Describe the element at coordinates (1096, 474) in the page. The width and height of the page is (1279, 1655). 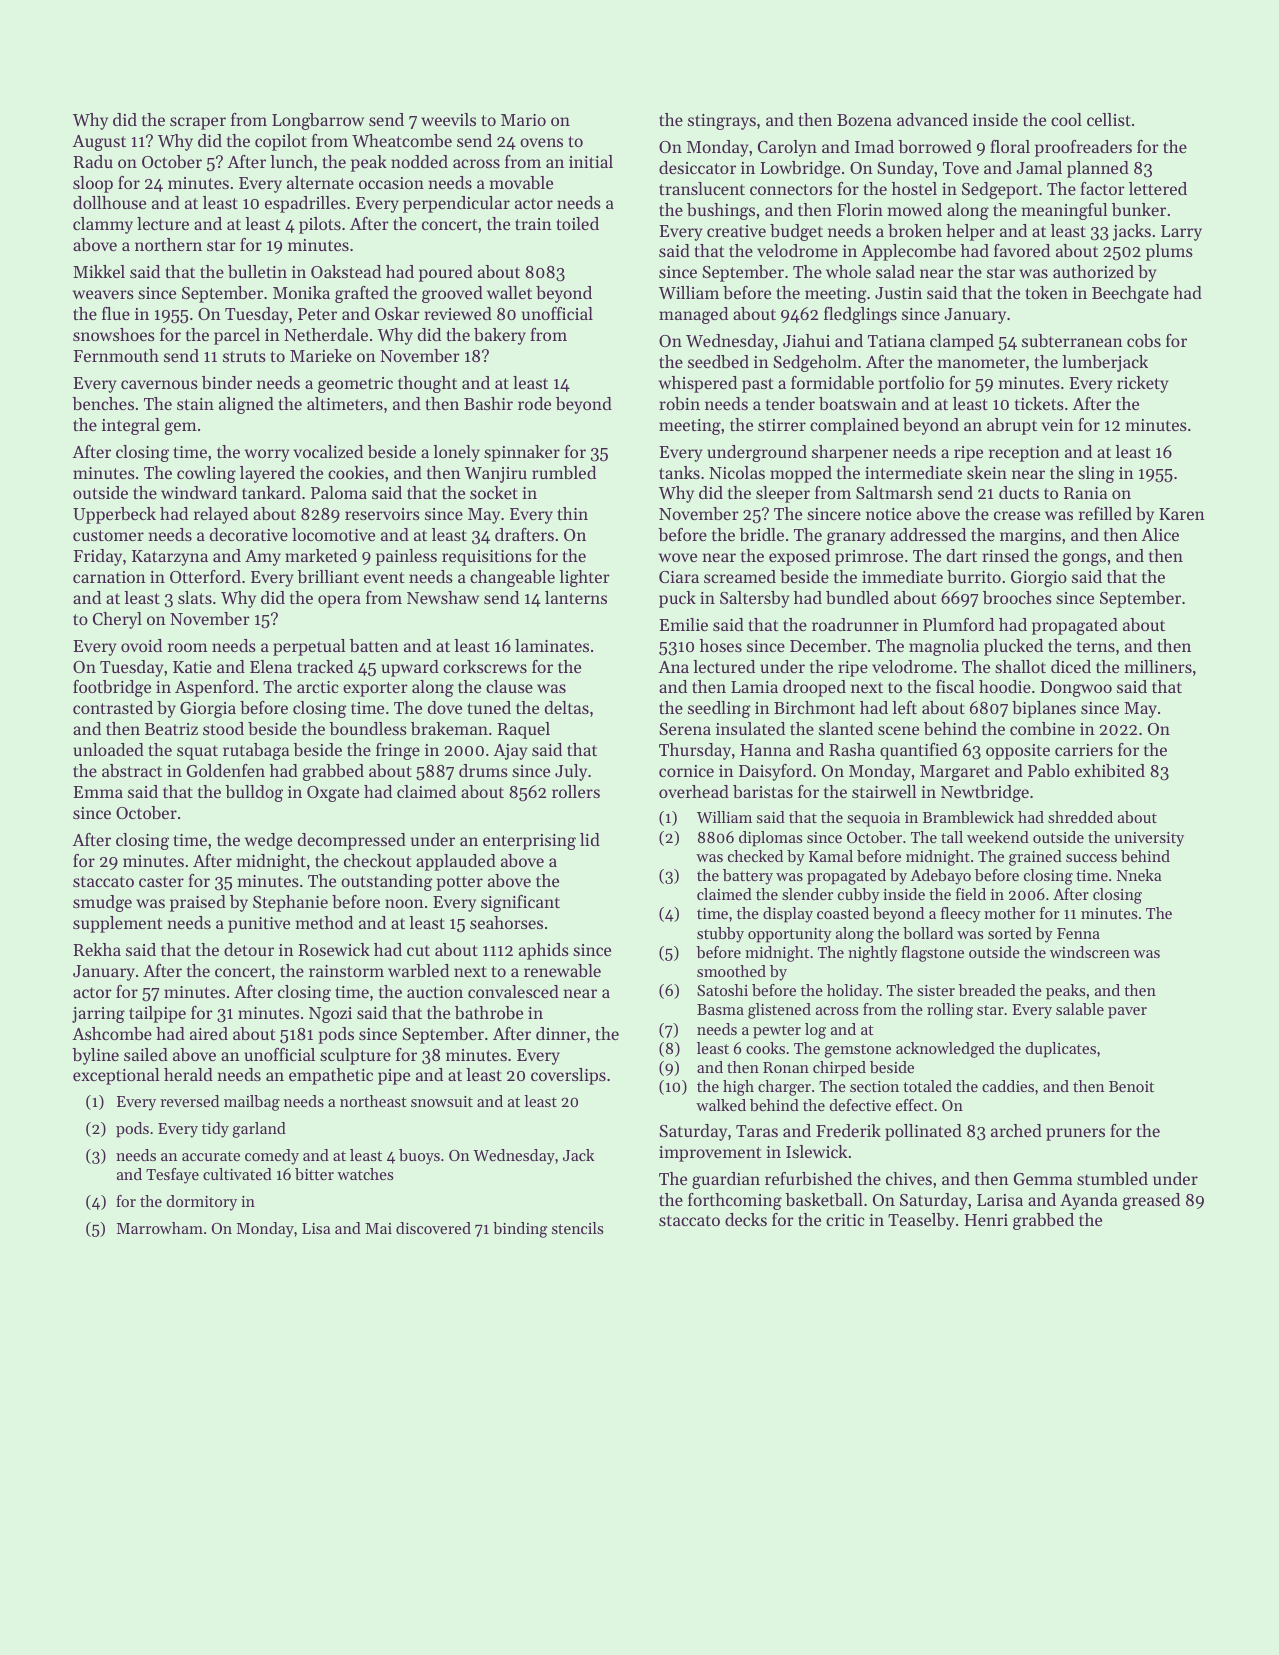
I see `sling` at that location.
